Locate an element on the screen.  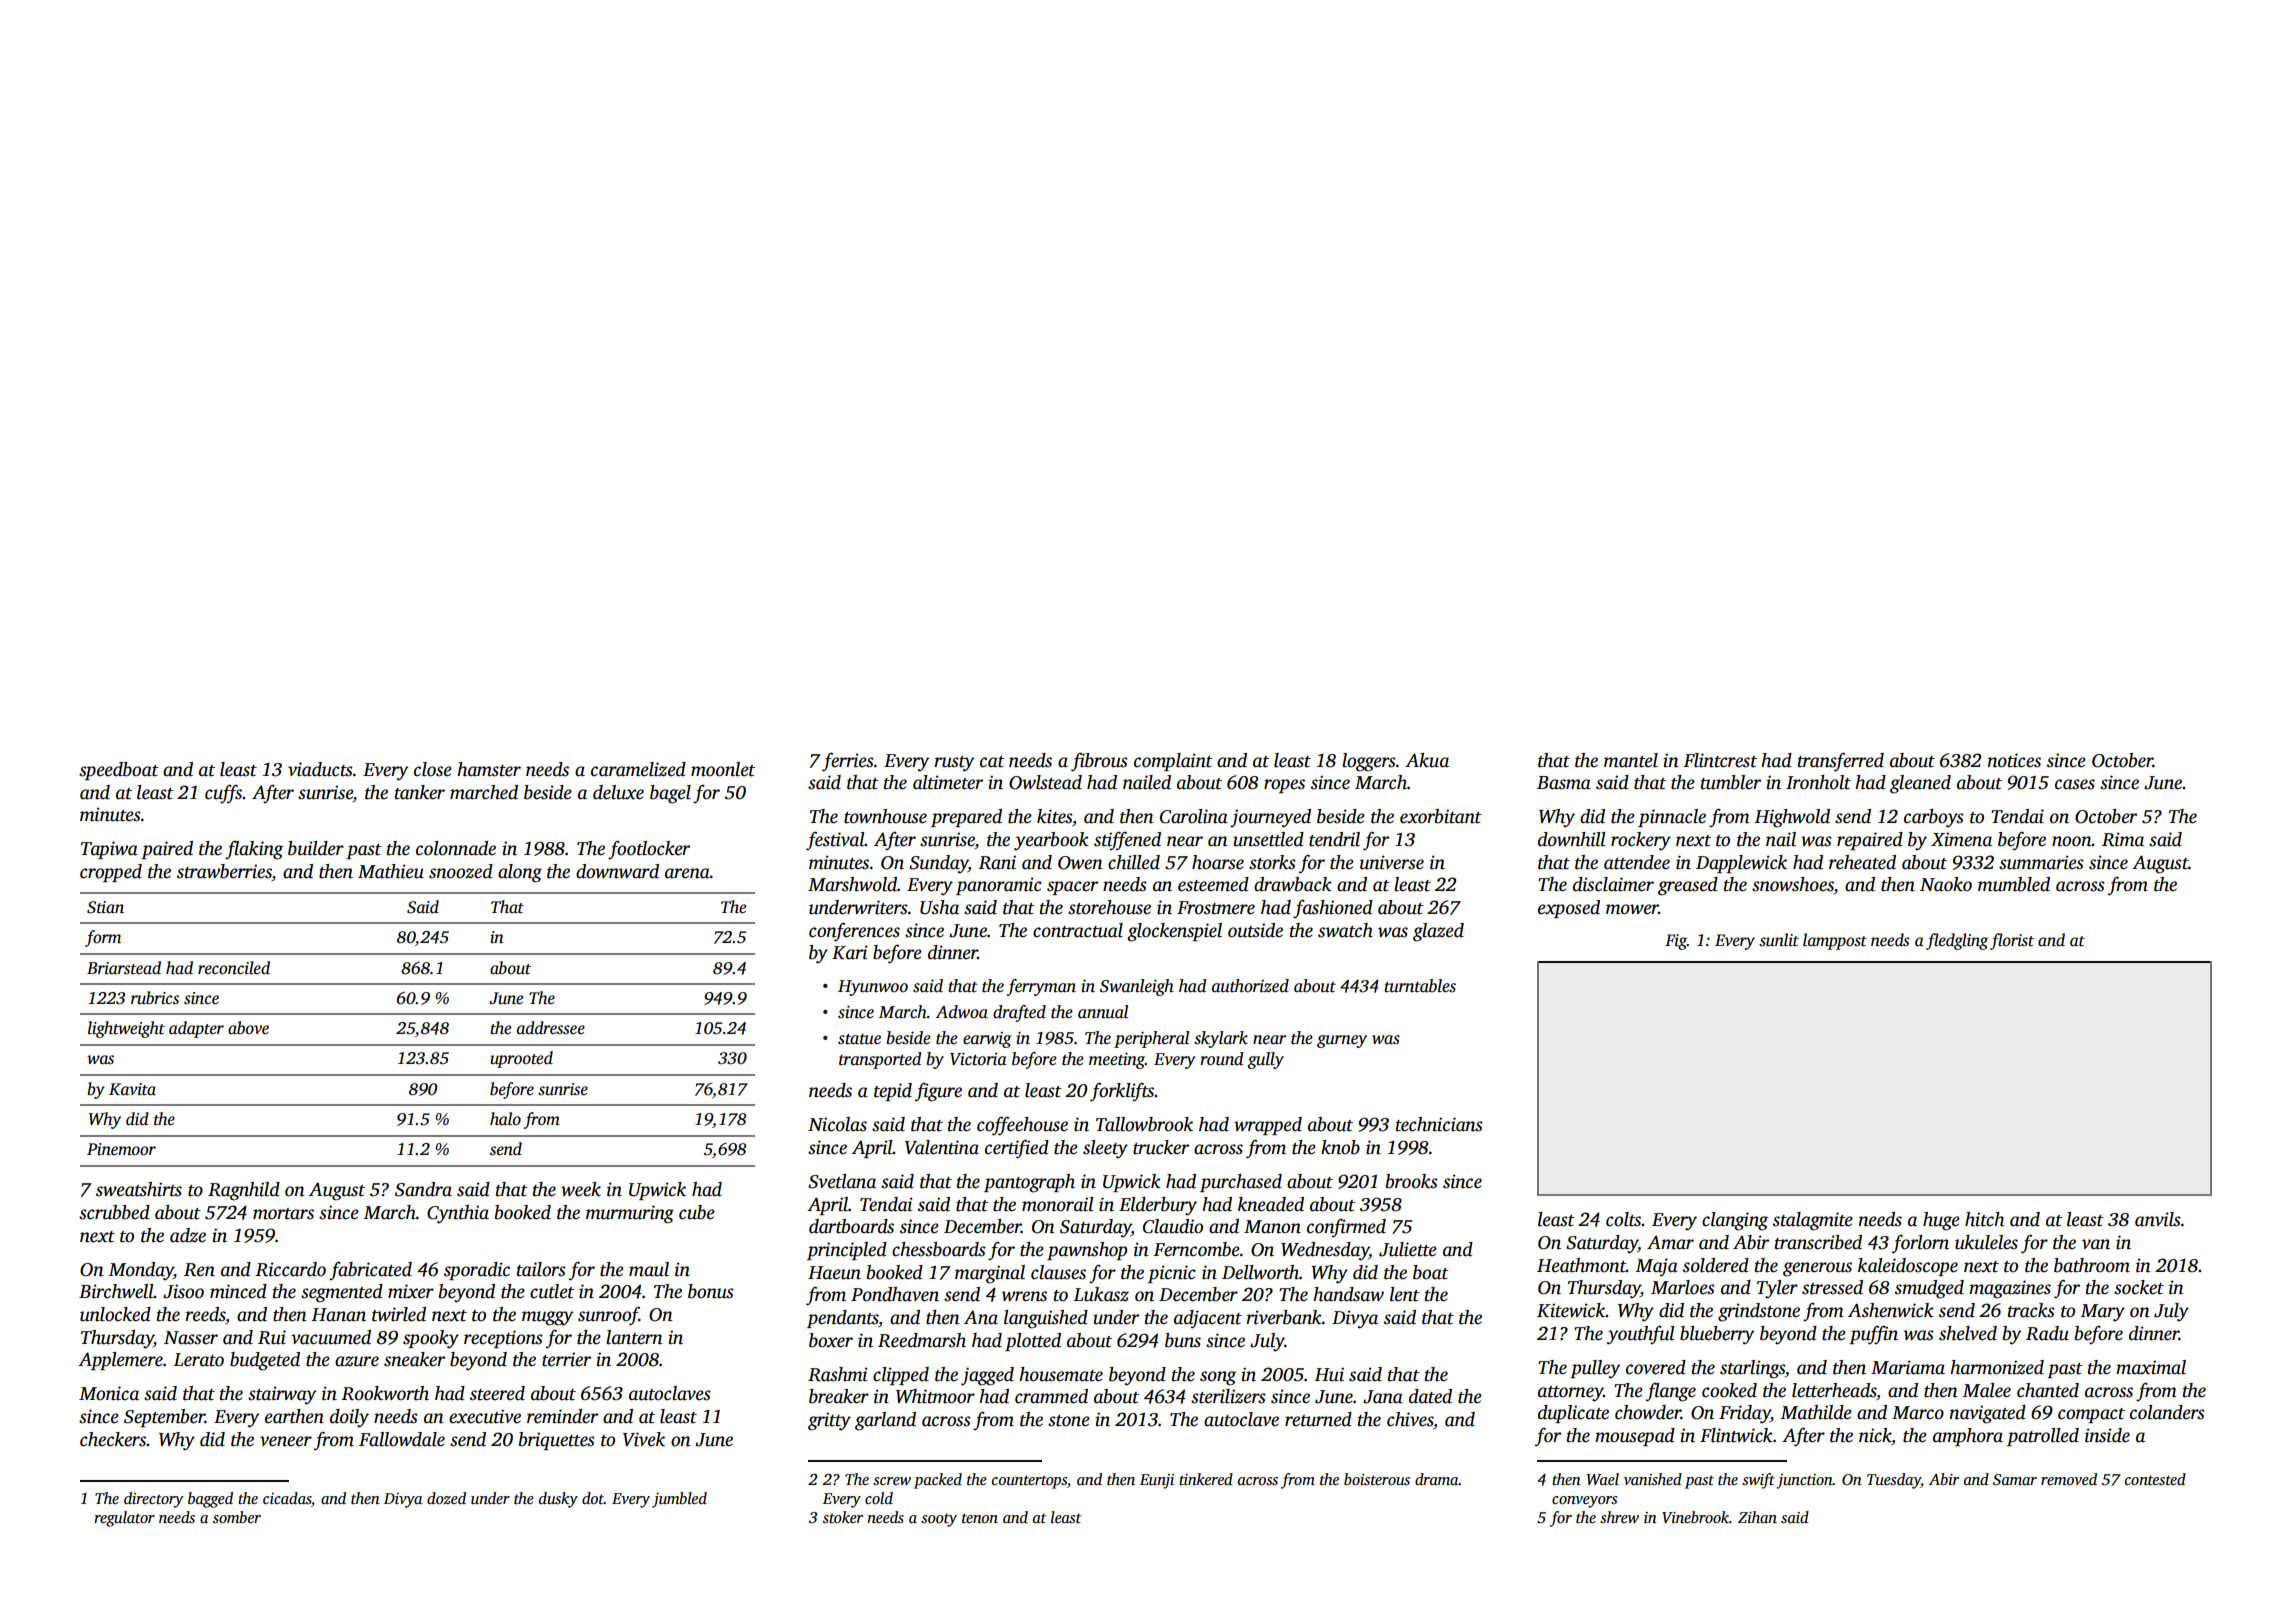
Kavita is located at coordinates (132, 1089).
